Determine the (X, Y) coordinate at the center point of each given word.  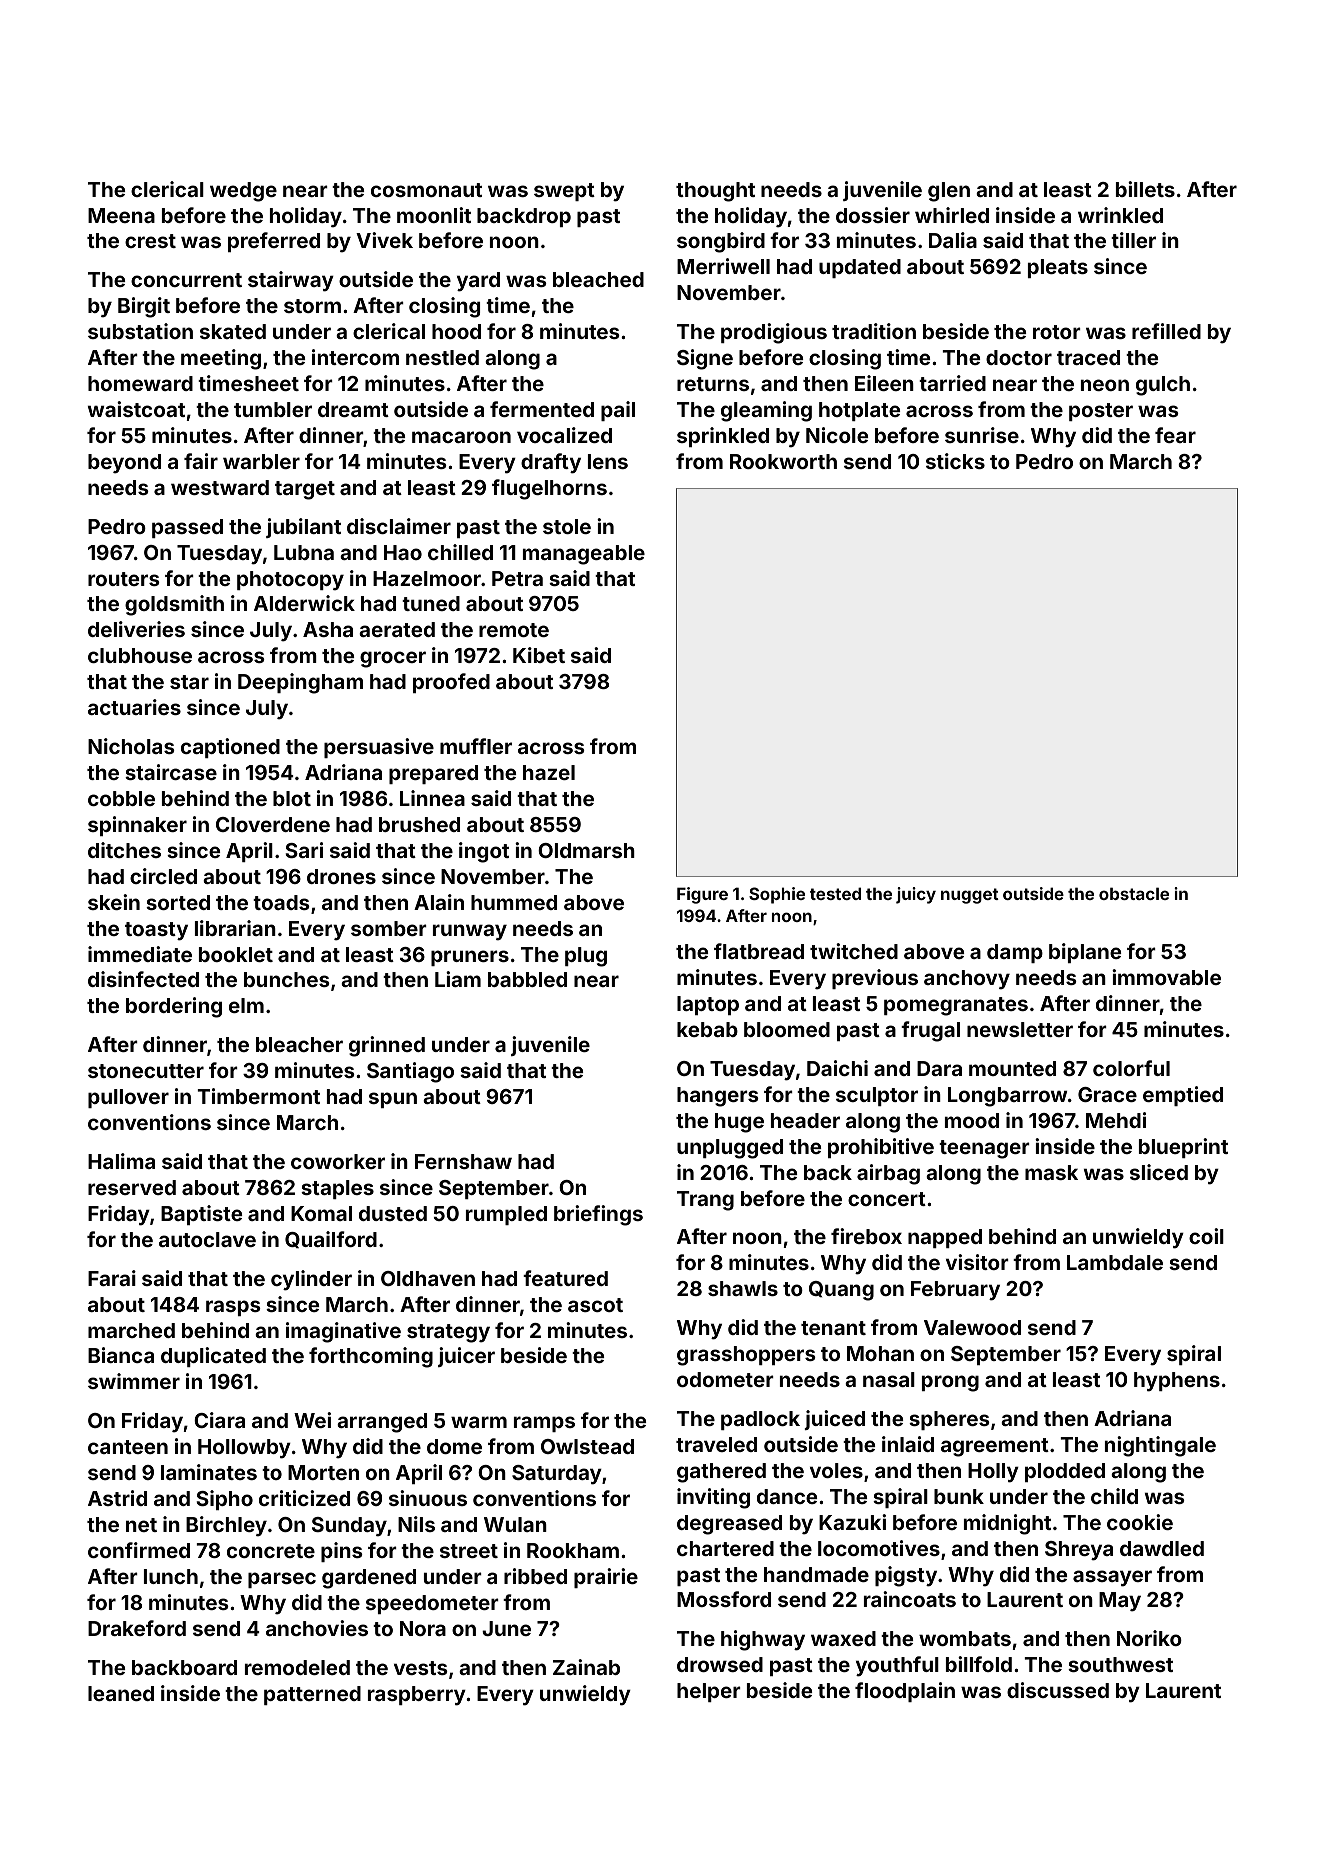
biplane (1085, 953)
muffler (476, 746)
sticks (955, 461)
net (141, 1525)
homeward (140, 383)
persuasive (379, 748)
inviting (713, 1498)
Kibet (539, 655)
